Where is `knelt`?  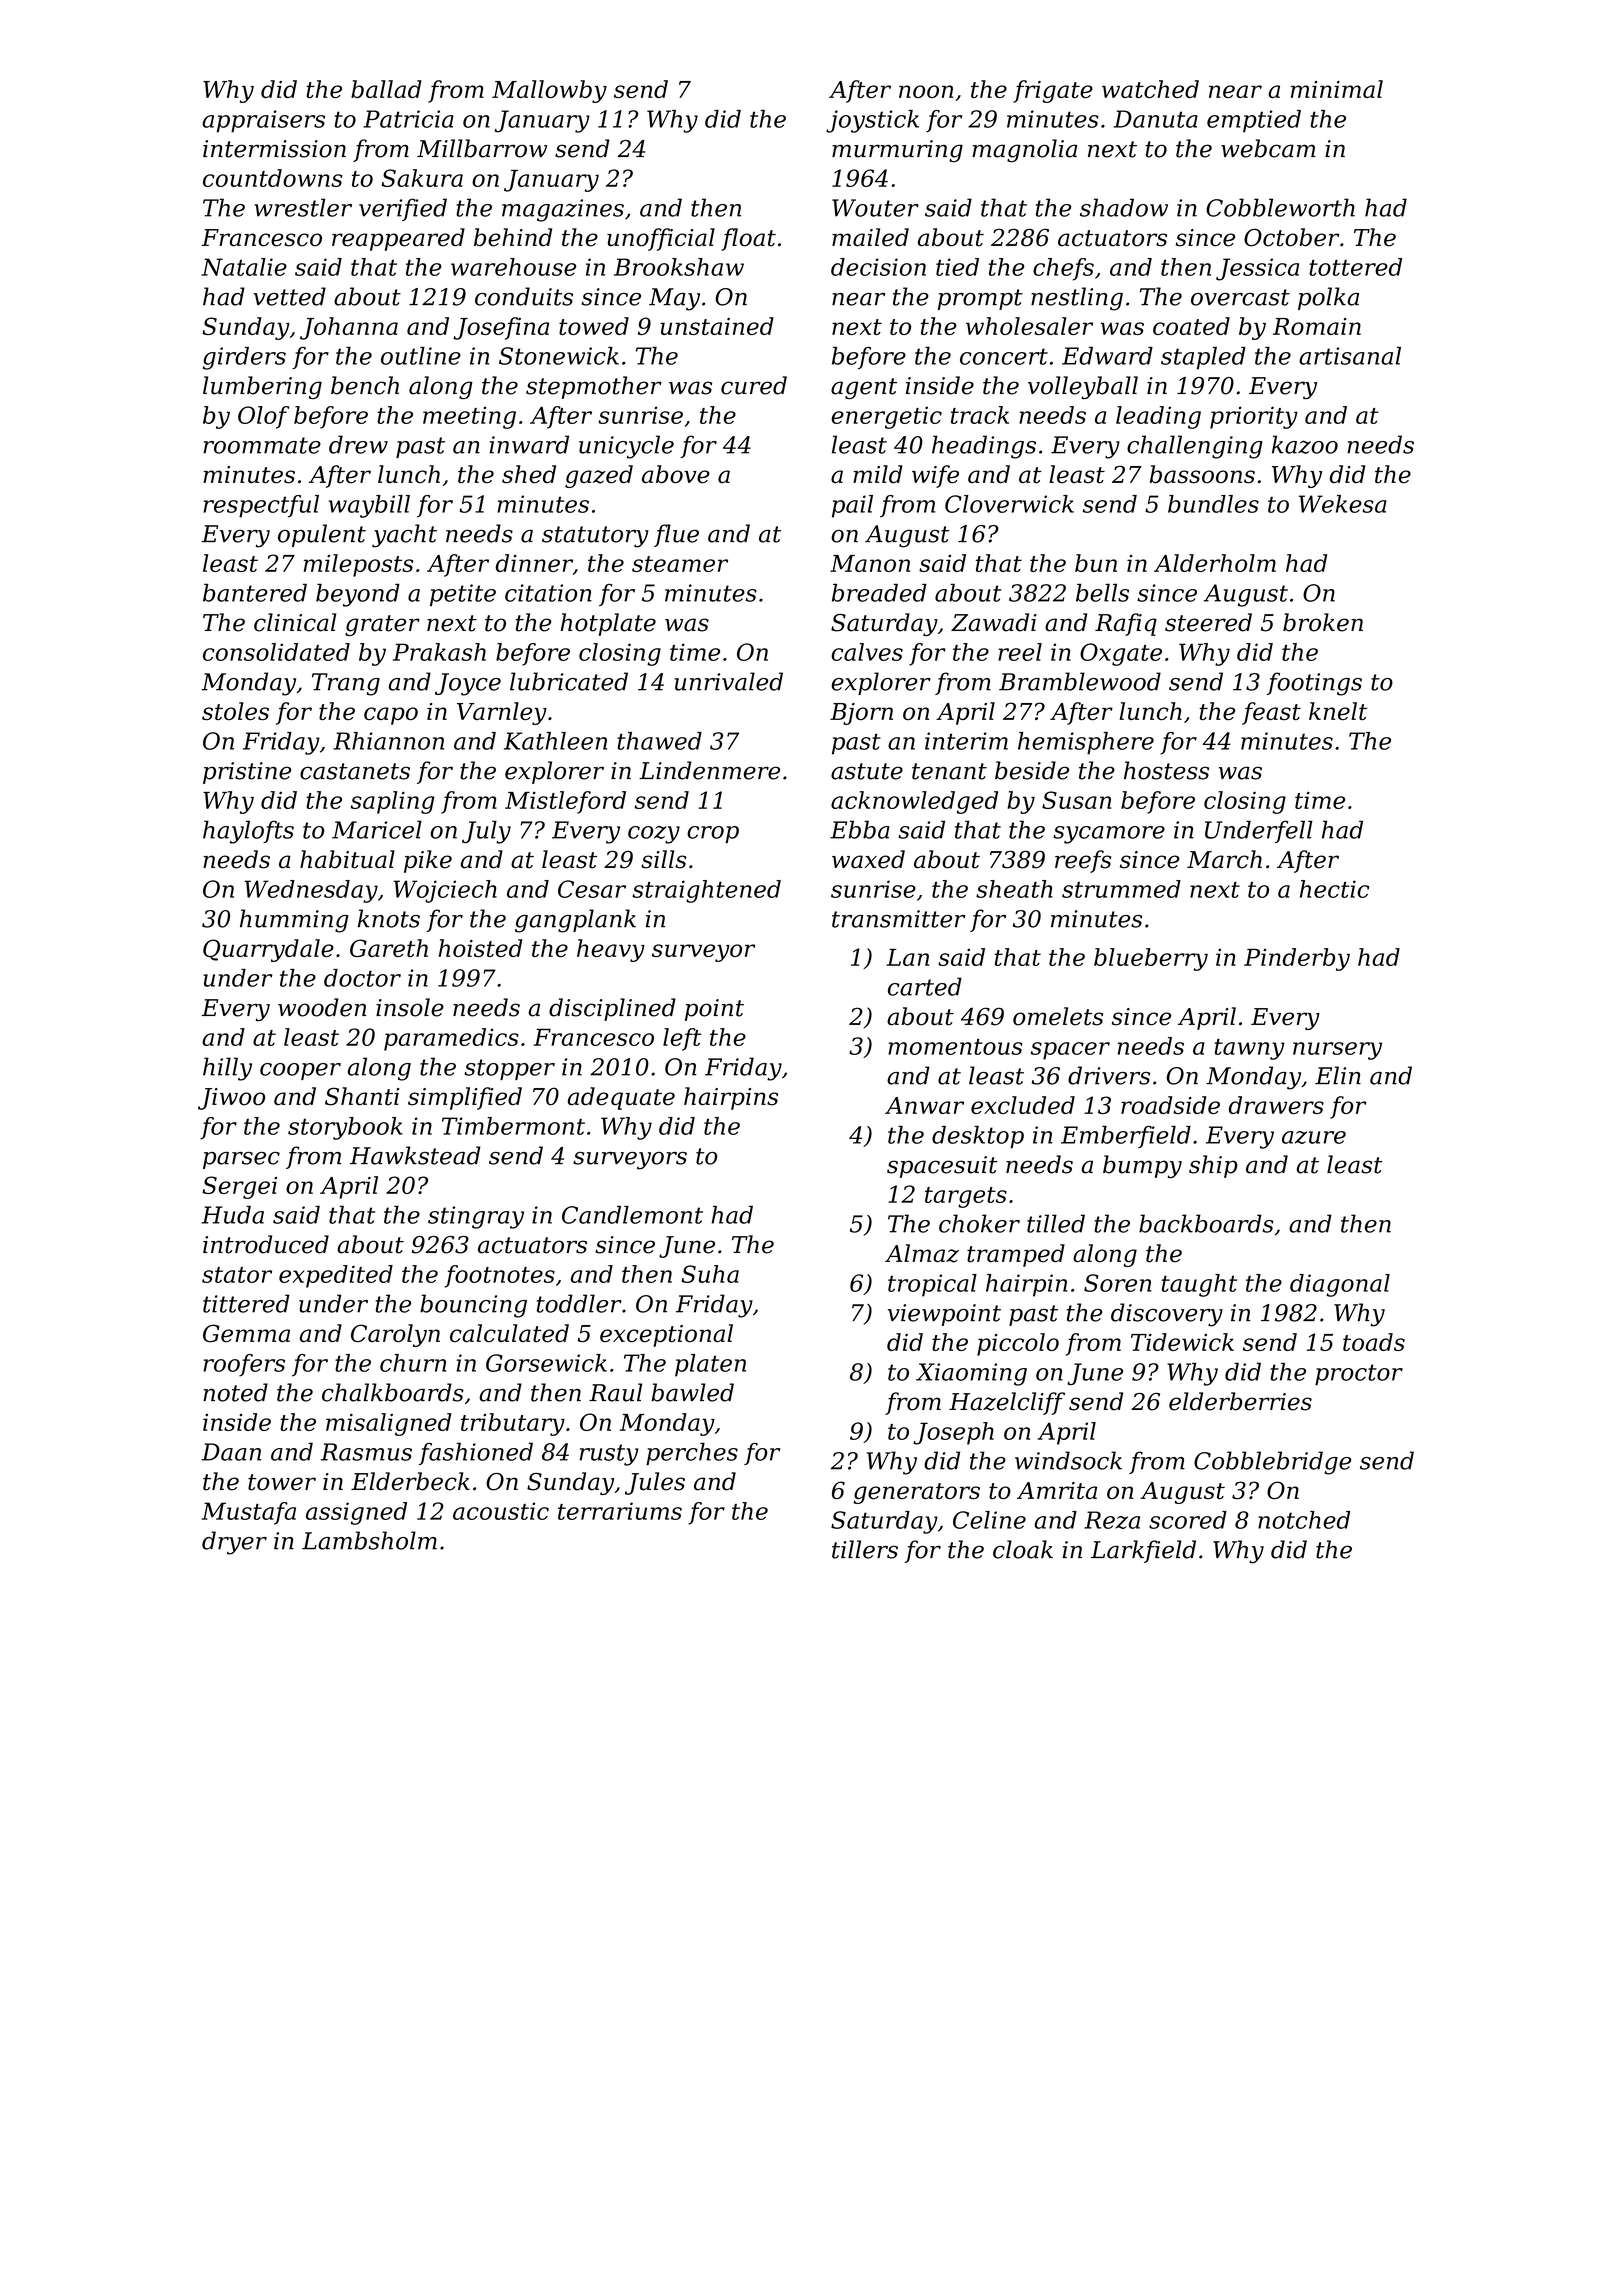
knelt is located at coordinates (1338, 711).
